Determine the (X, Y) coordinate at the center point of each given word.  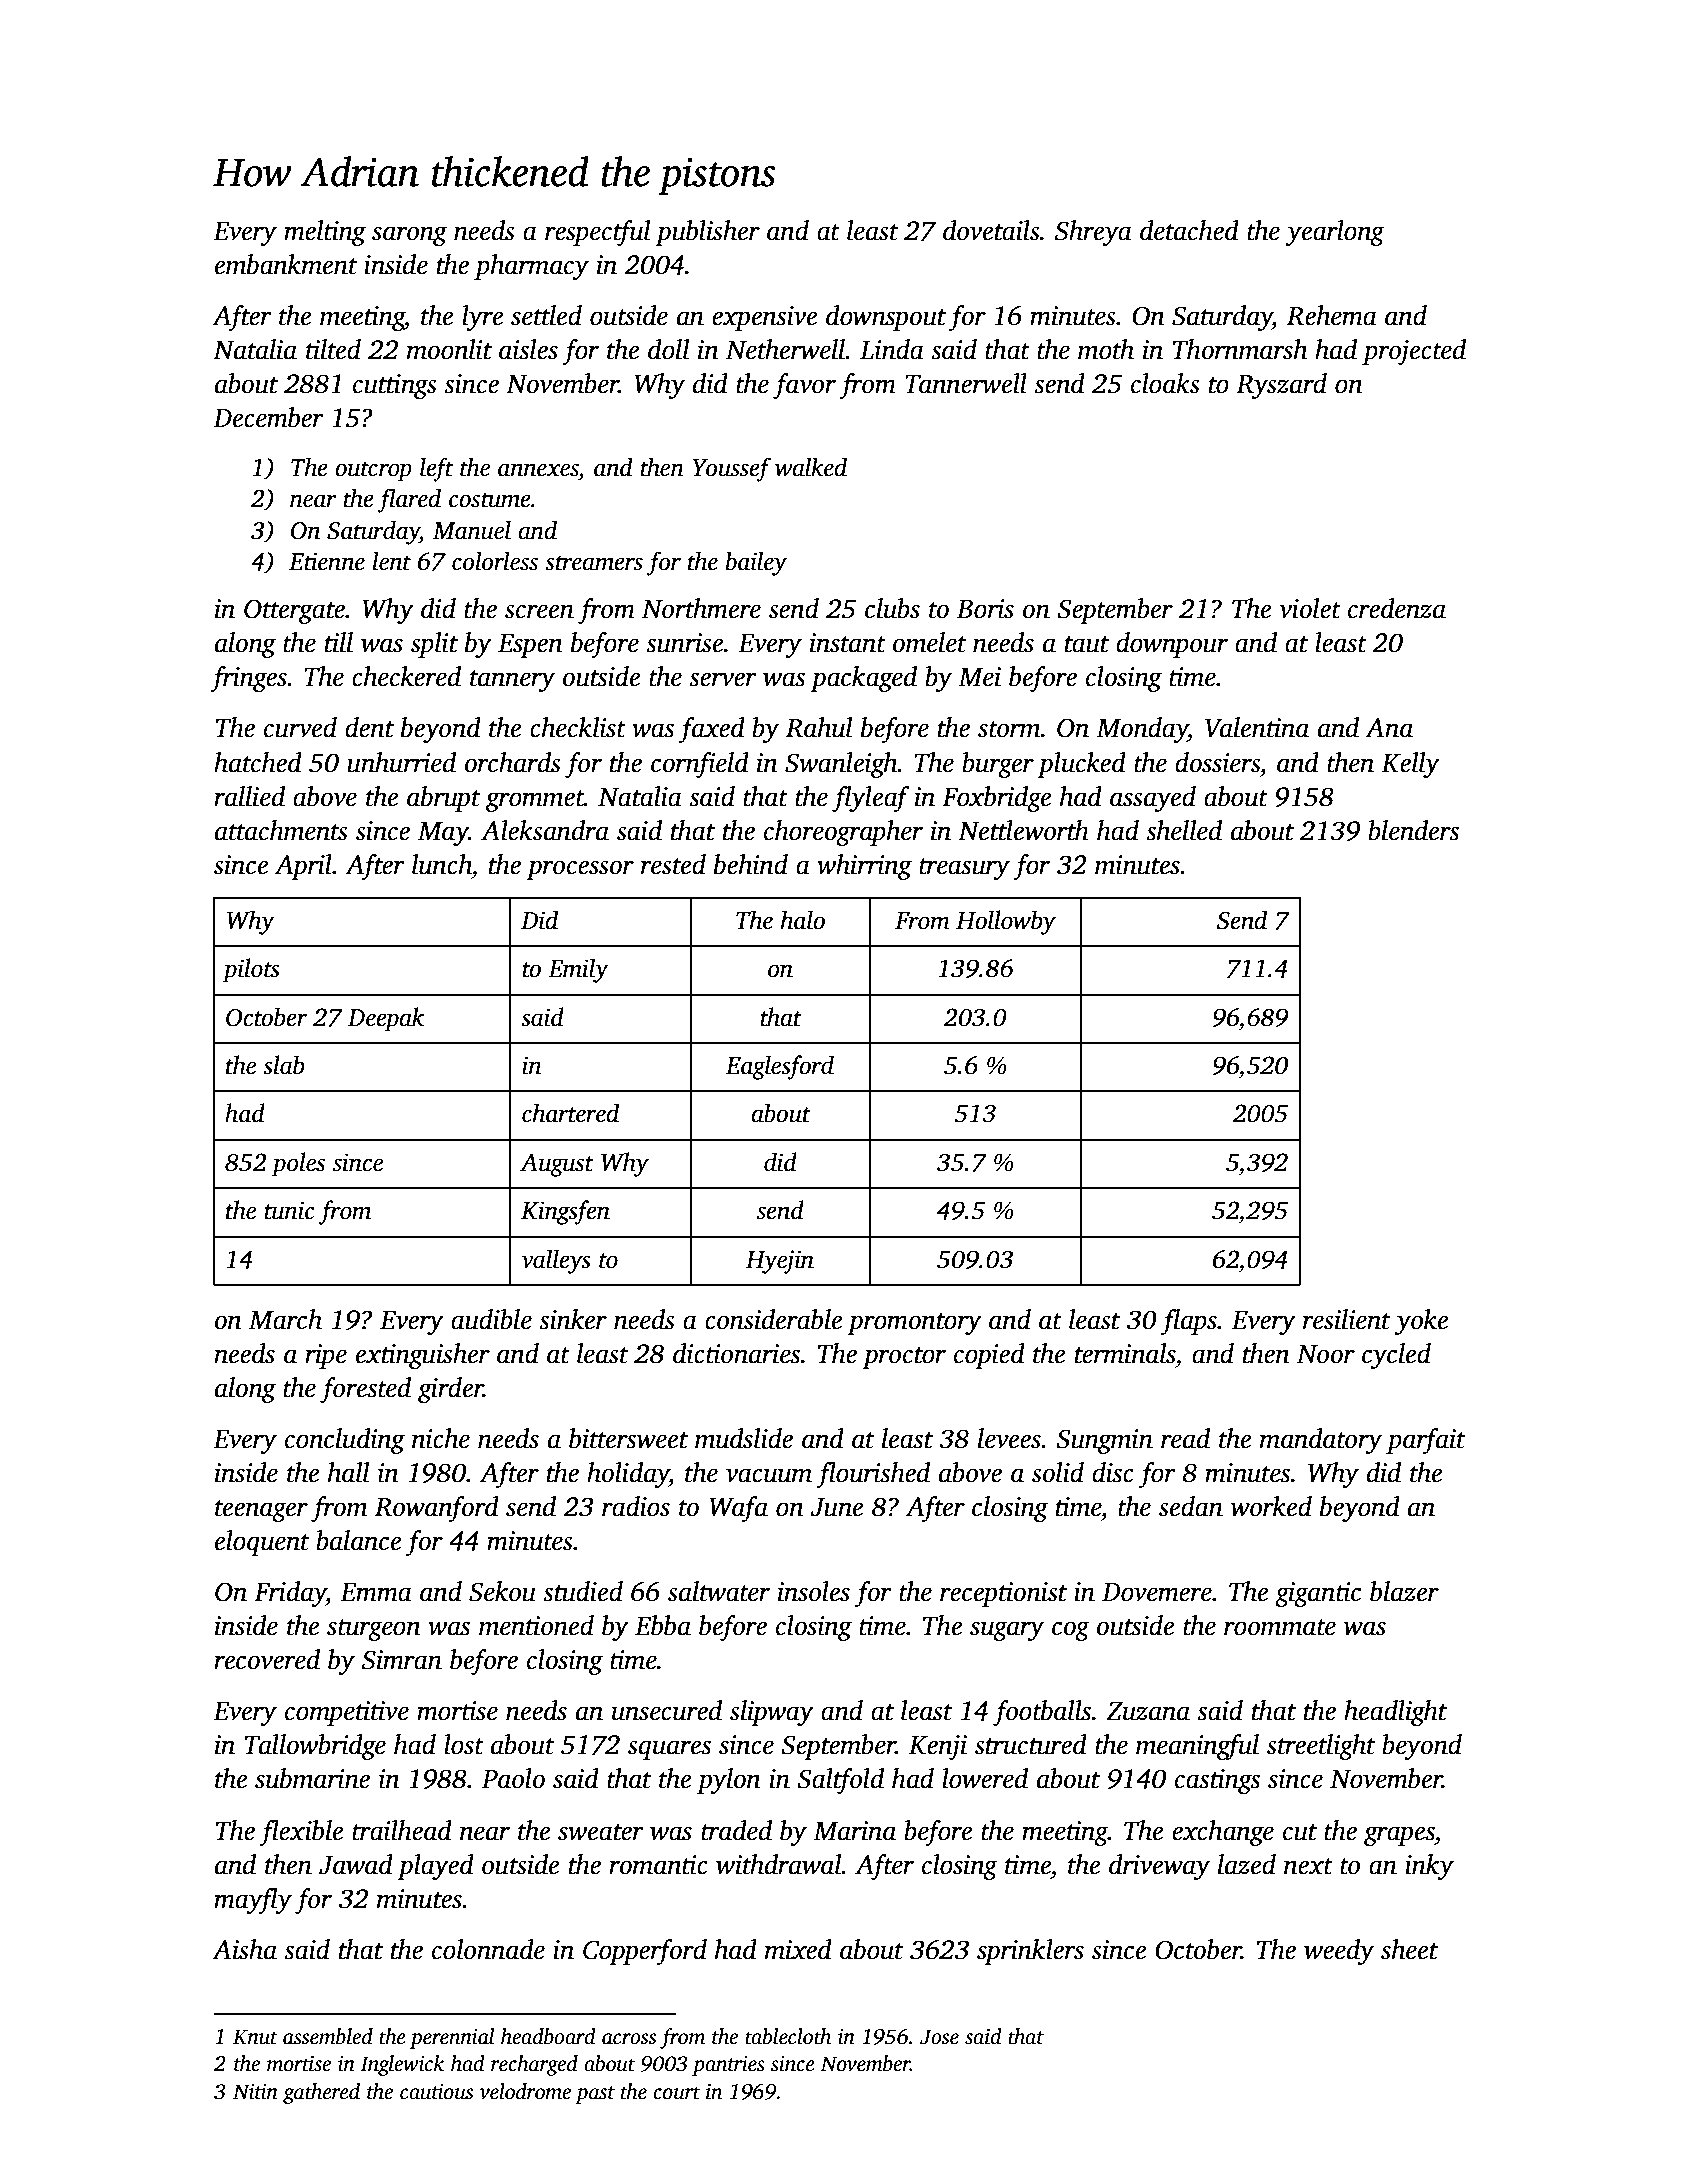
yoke (1422, 1322)
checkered (406, 676)
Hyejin (780, 1262)
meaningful (1197, 1747)
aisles (528, 349)
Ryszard (1281, 386)
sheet (1409, 1949)
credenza (1397, 608)
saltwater (719, 1591)
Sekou (502, 1591)
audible (491, 1319)
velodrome (525, 2091)
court (676, 2093)
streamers (594, 563)
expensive (765, 318)
